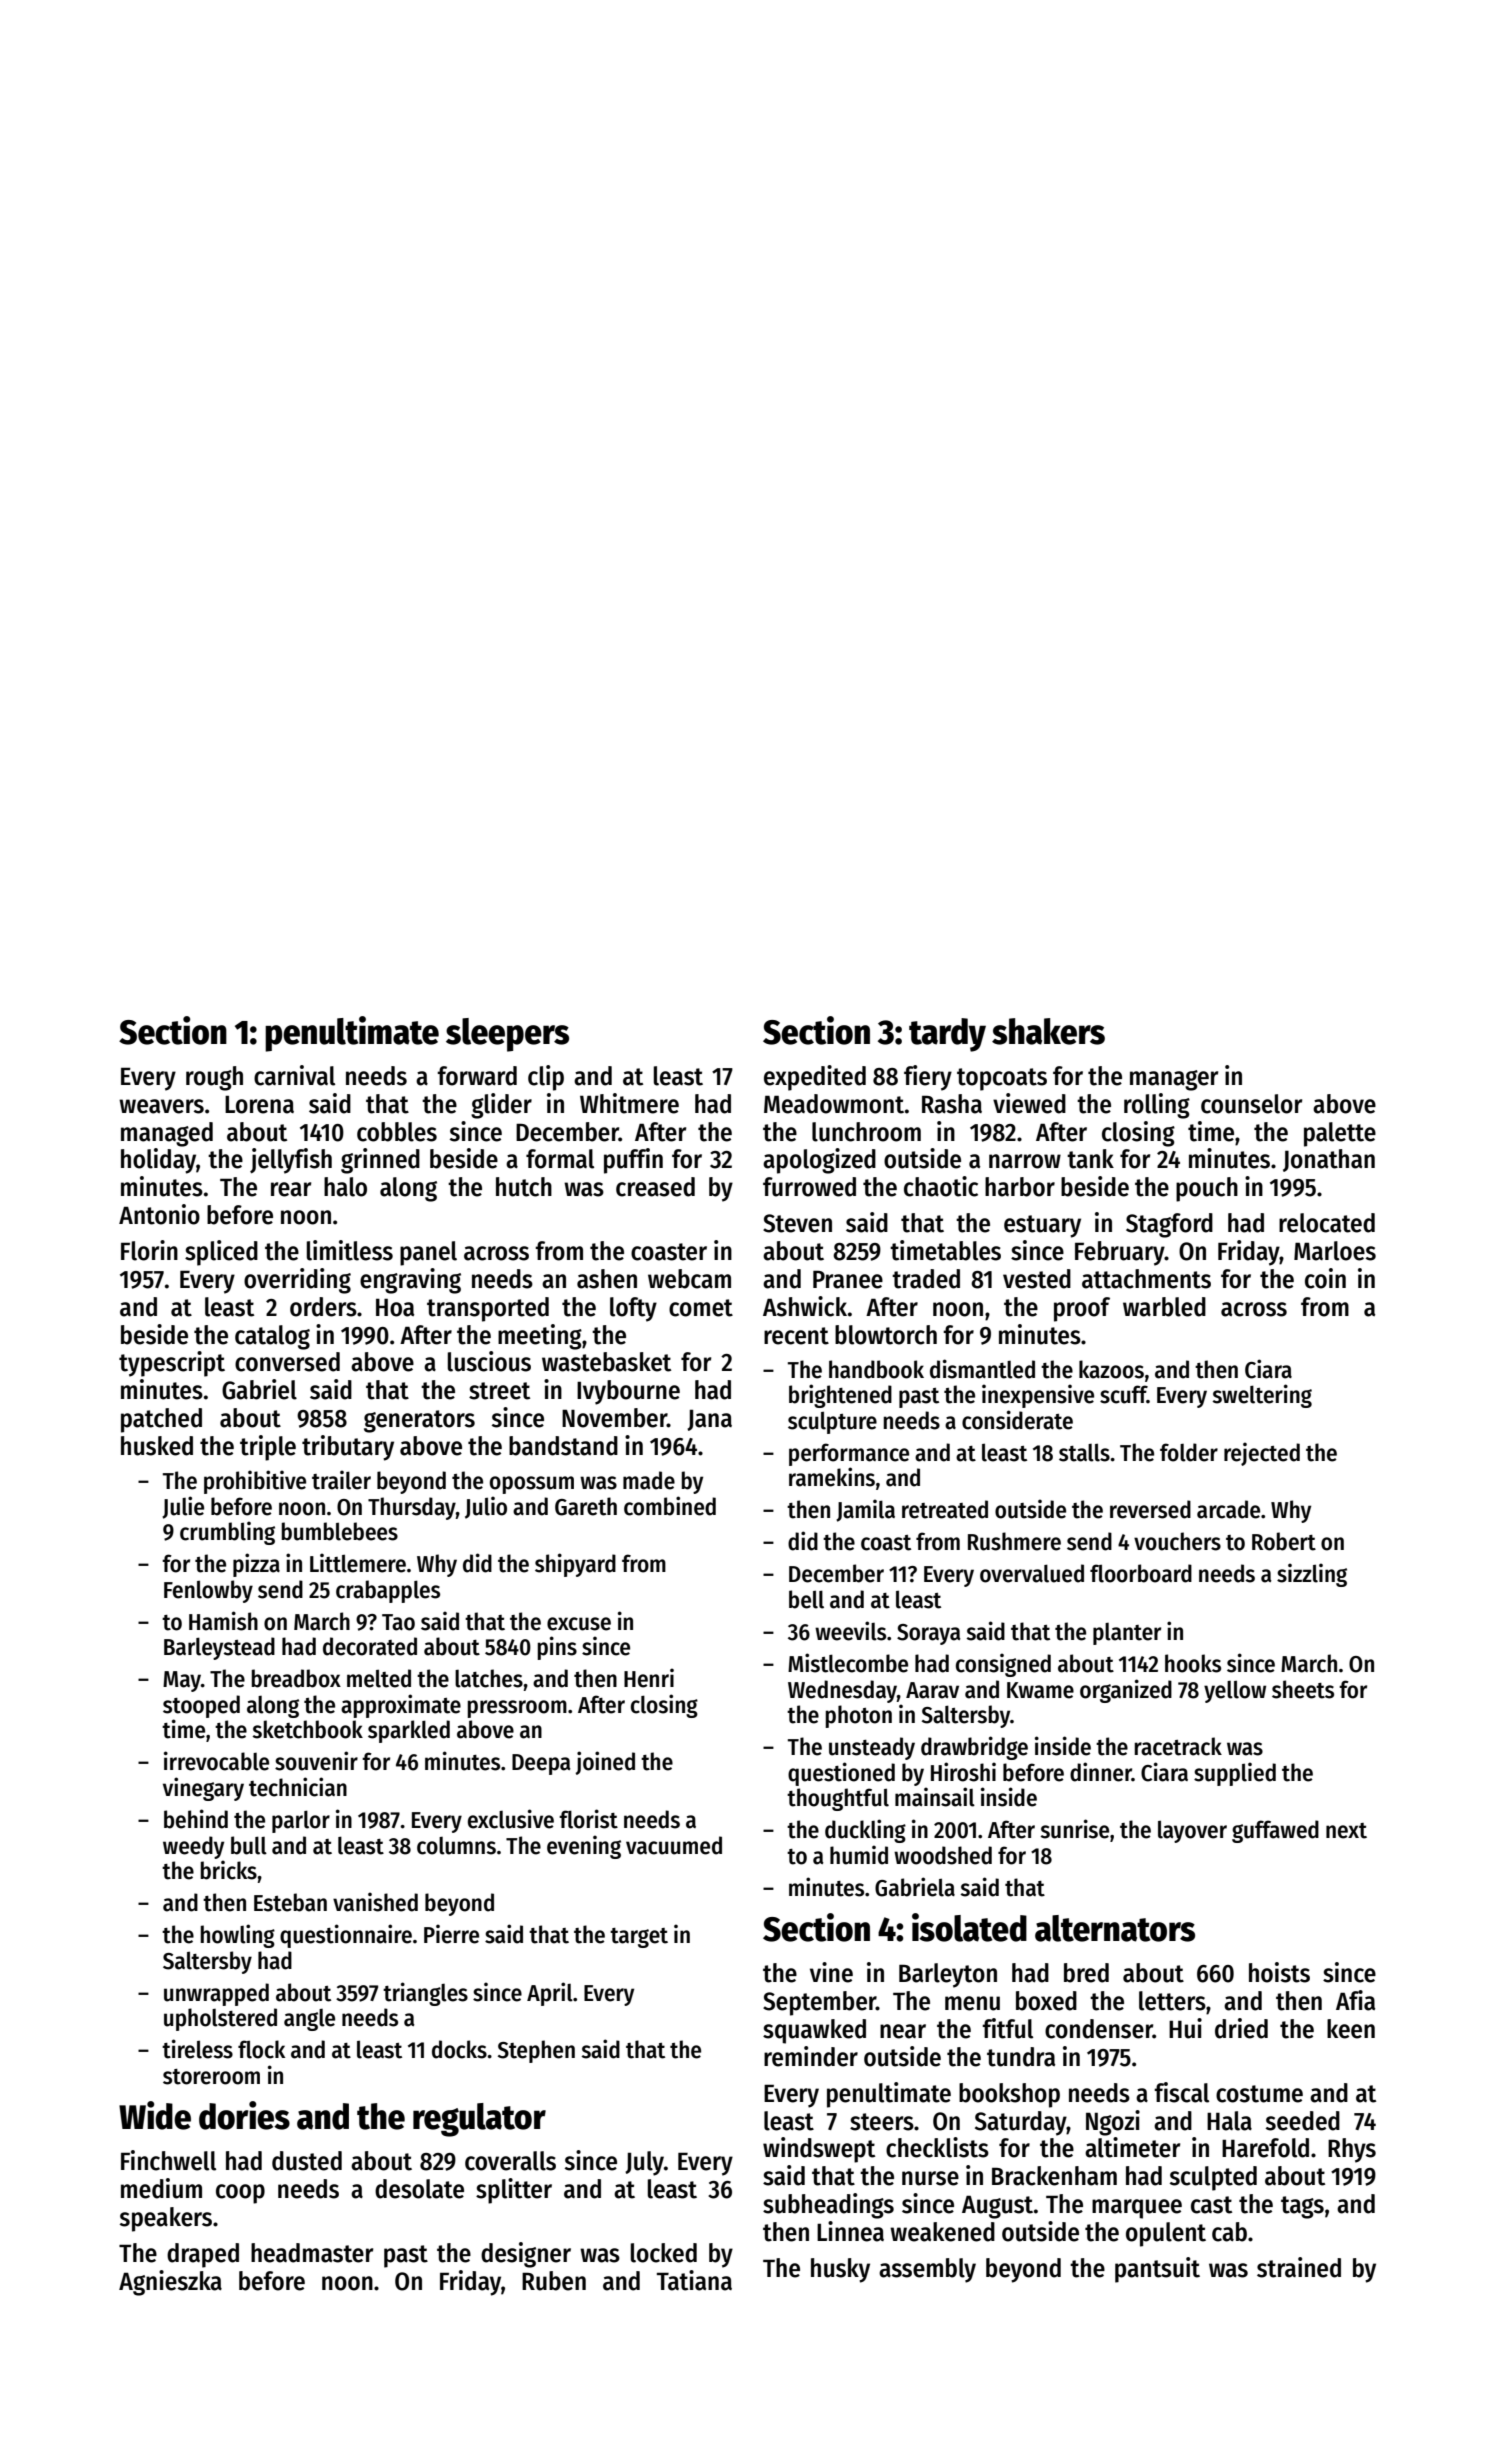  I want to click on unwrapped, so click(216, 1994).
